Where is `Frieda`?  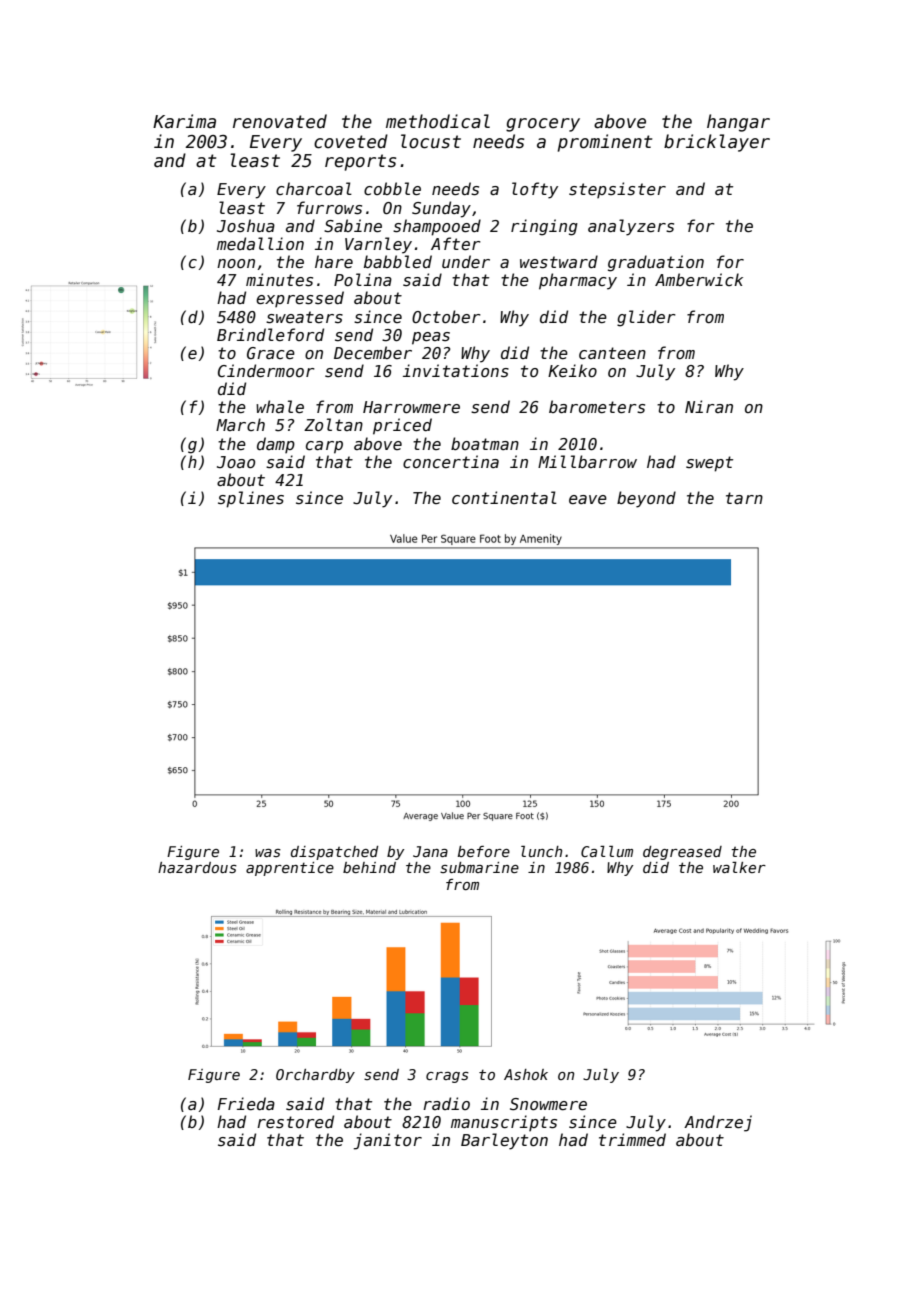 Frieda is located at coordinates (246, 1103).
